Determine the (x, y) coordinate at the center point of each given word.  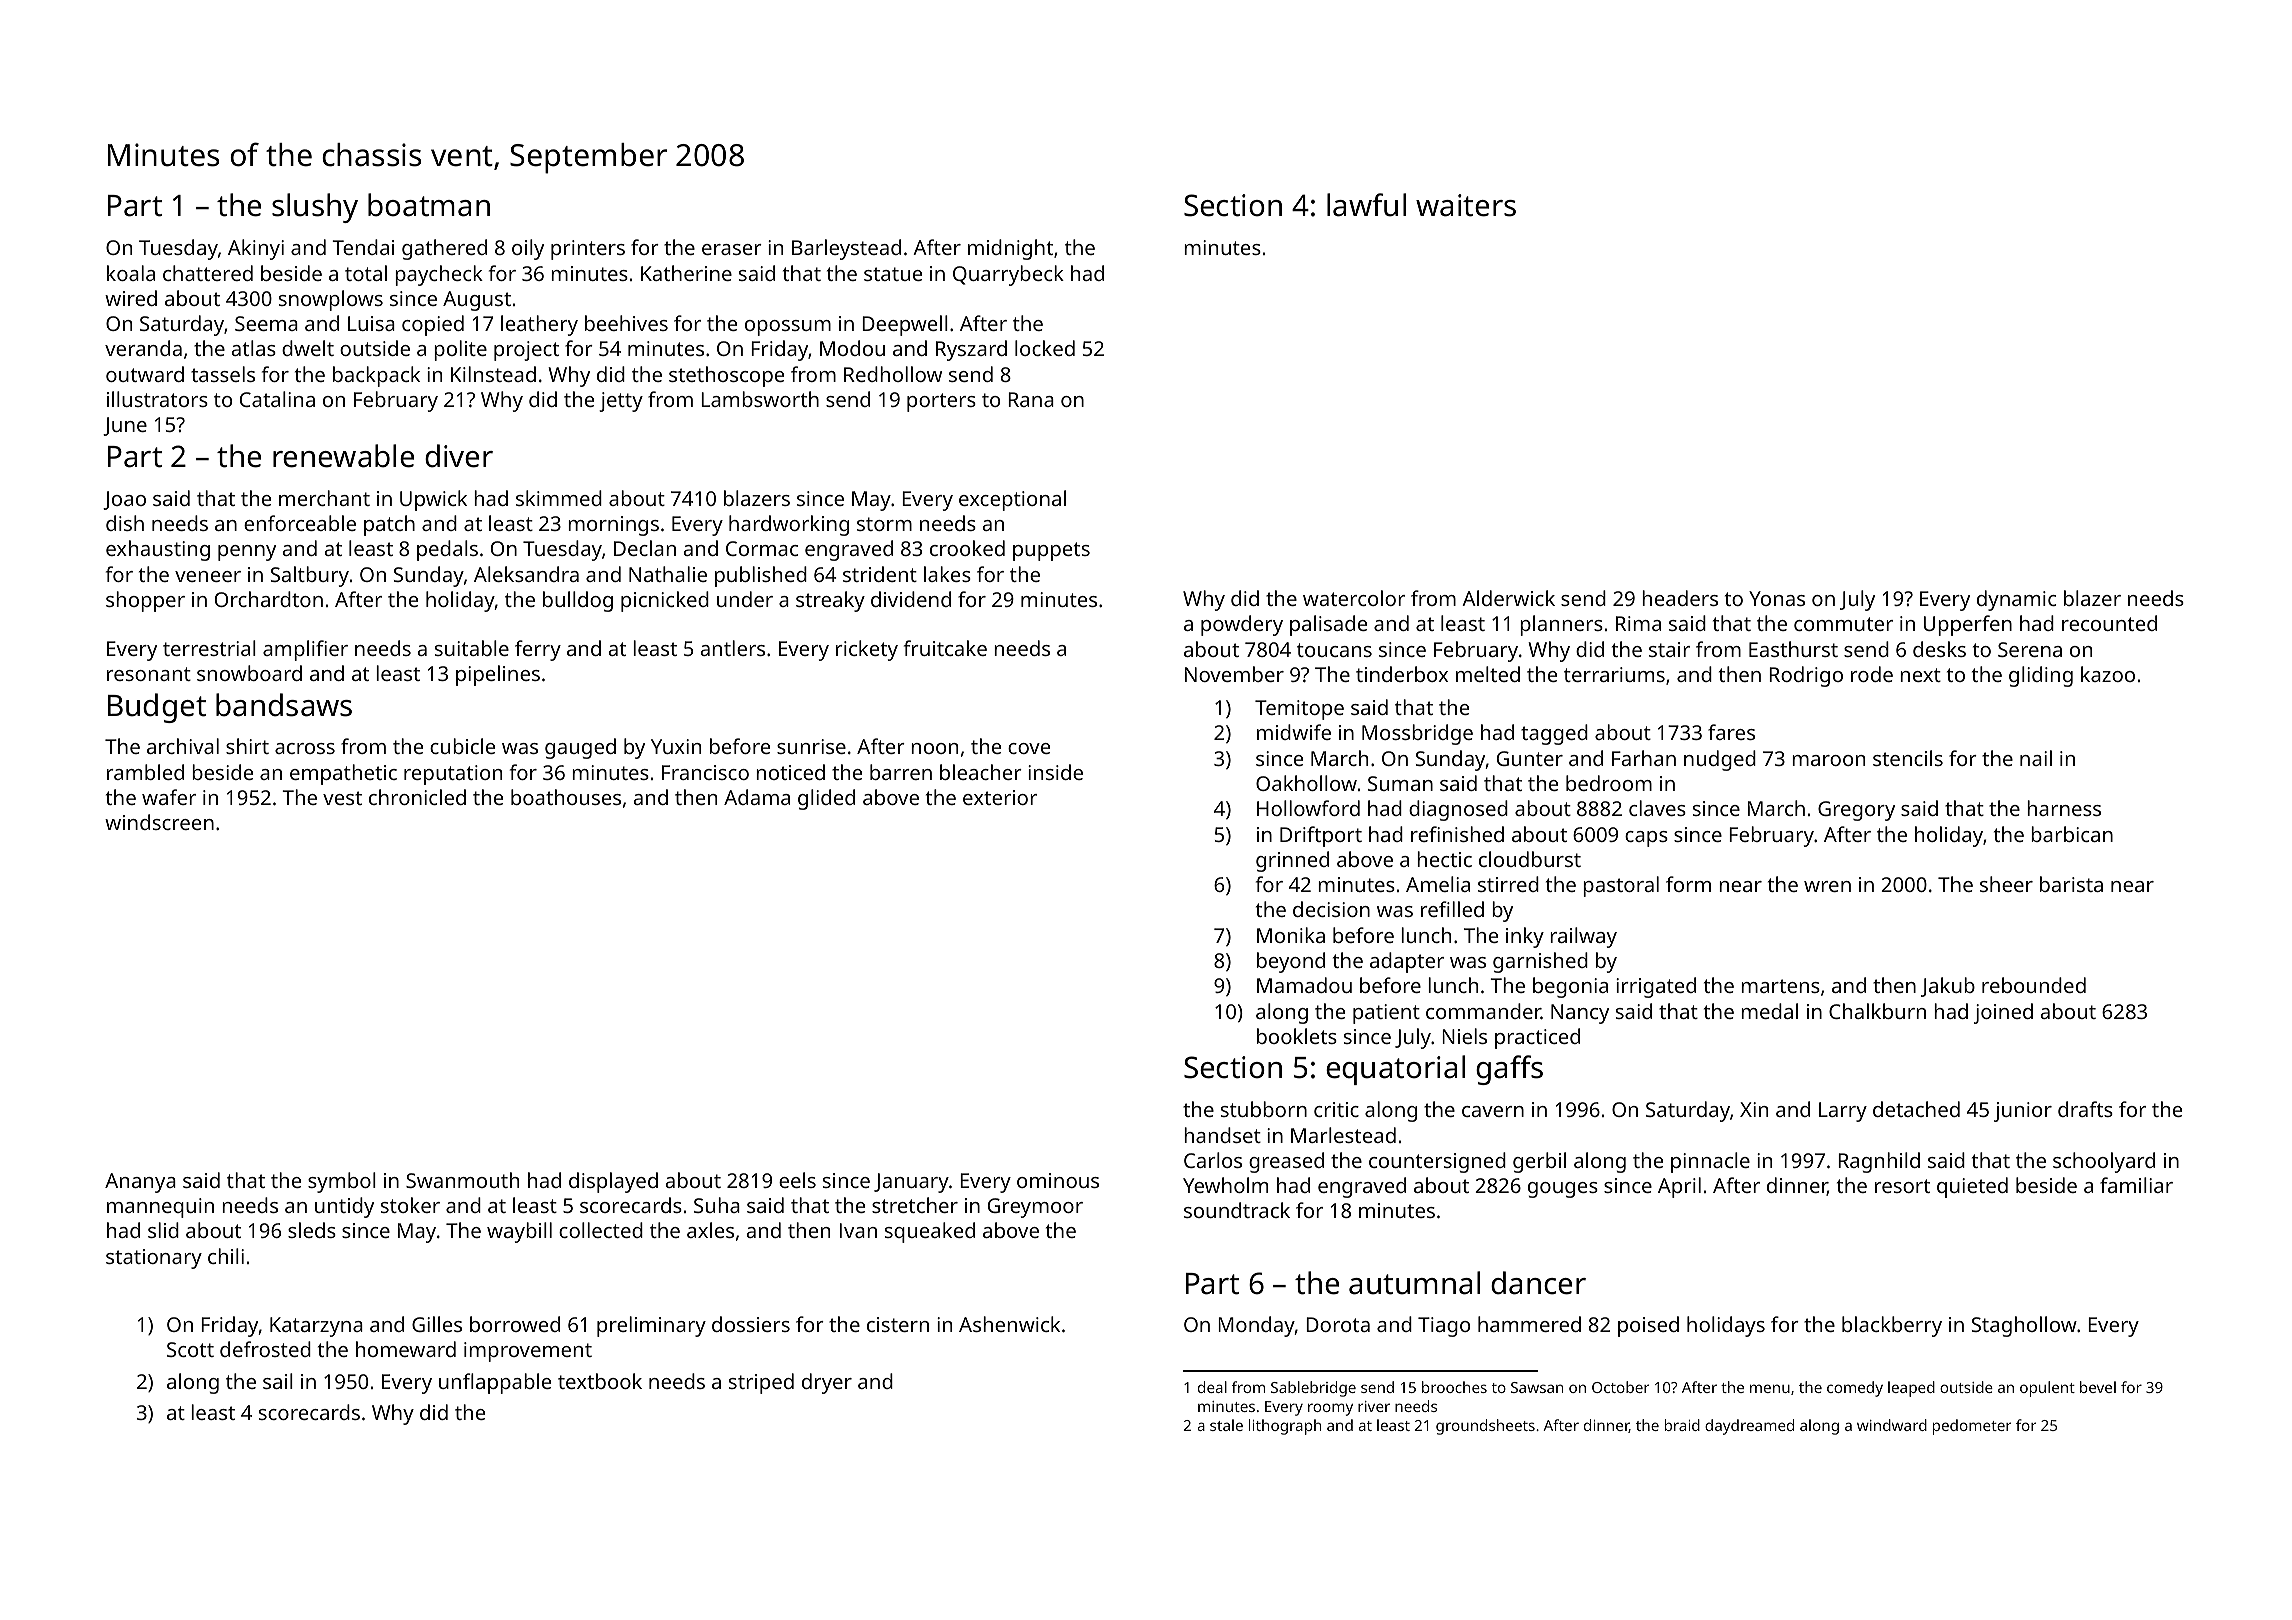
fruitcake (945, 648)
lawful (1366, 205)
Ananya (140, 1183)
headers (1680, 598)
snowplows (331, 300)
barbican (2072, 834)
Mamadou (1304, 985)
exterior (1000, 797)
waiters (1466, 205)
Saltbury (310, 576)
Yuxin (676, 746)
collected (601, 1230)
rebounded (2034, 985)
